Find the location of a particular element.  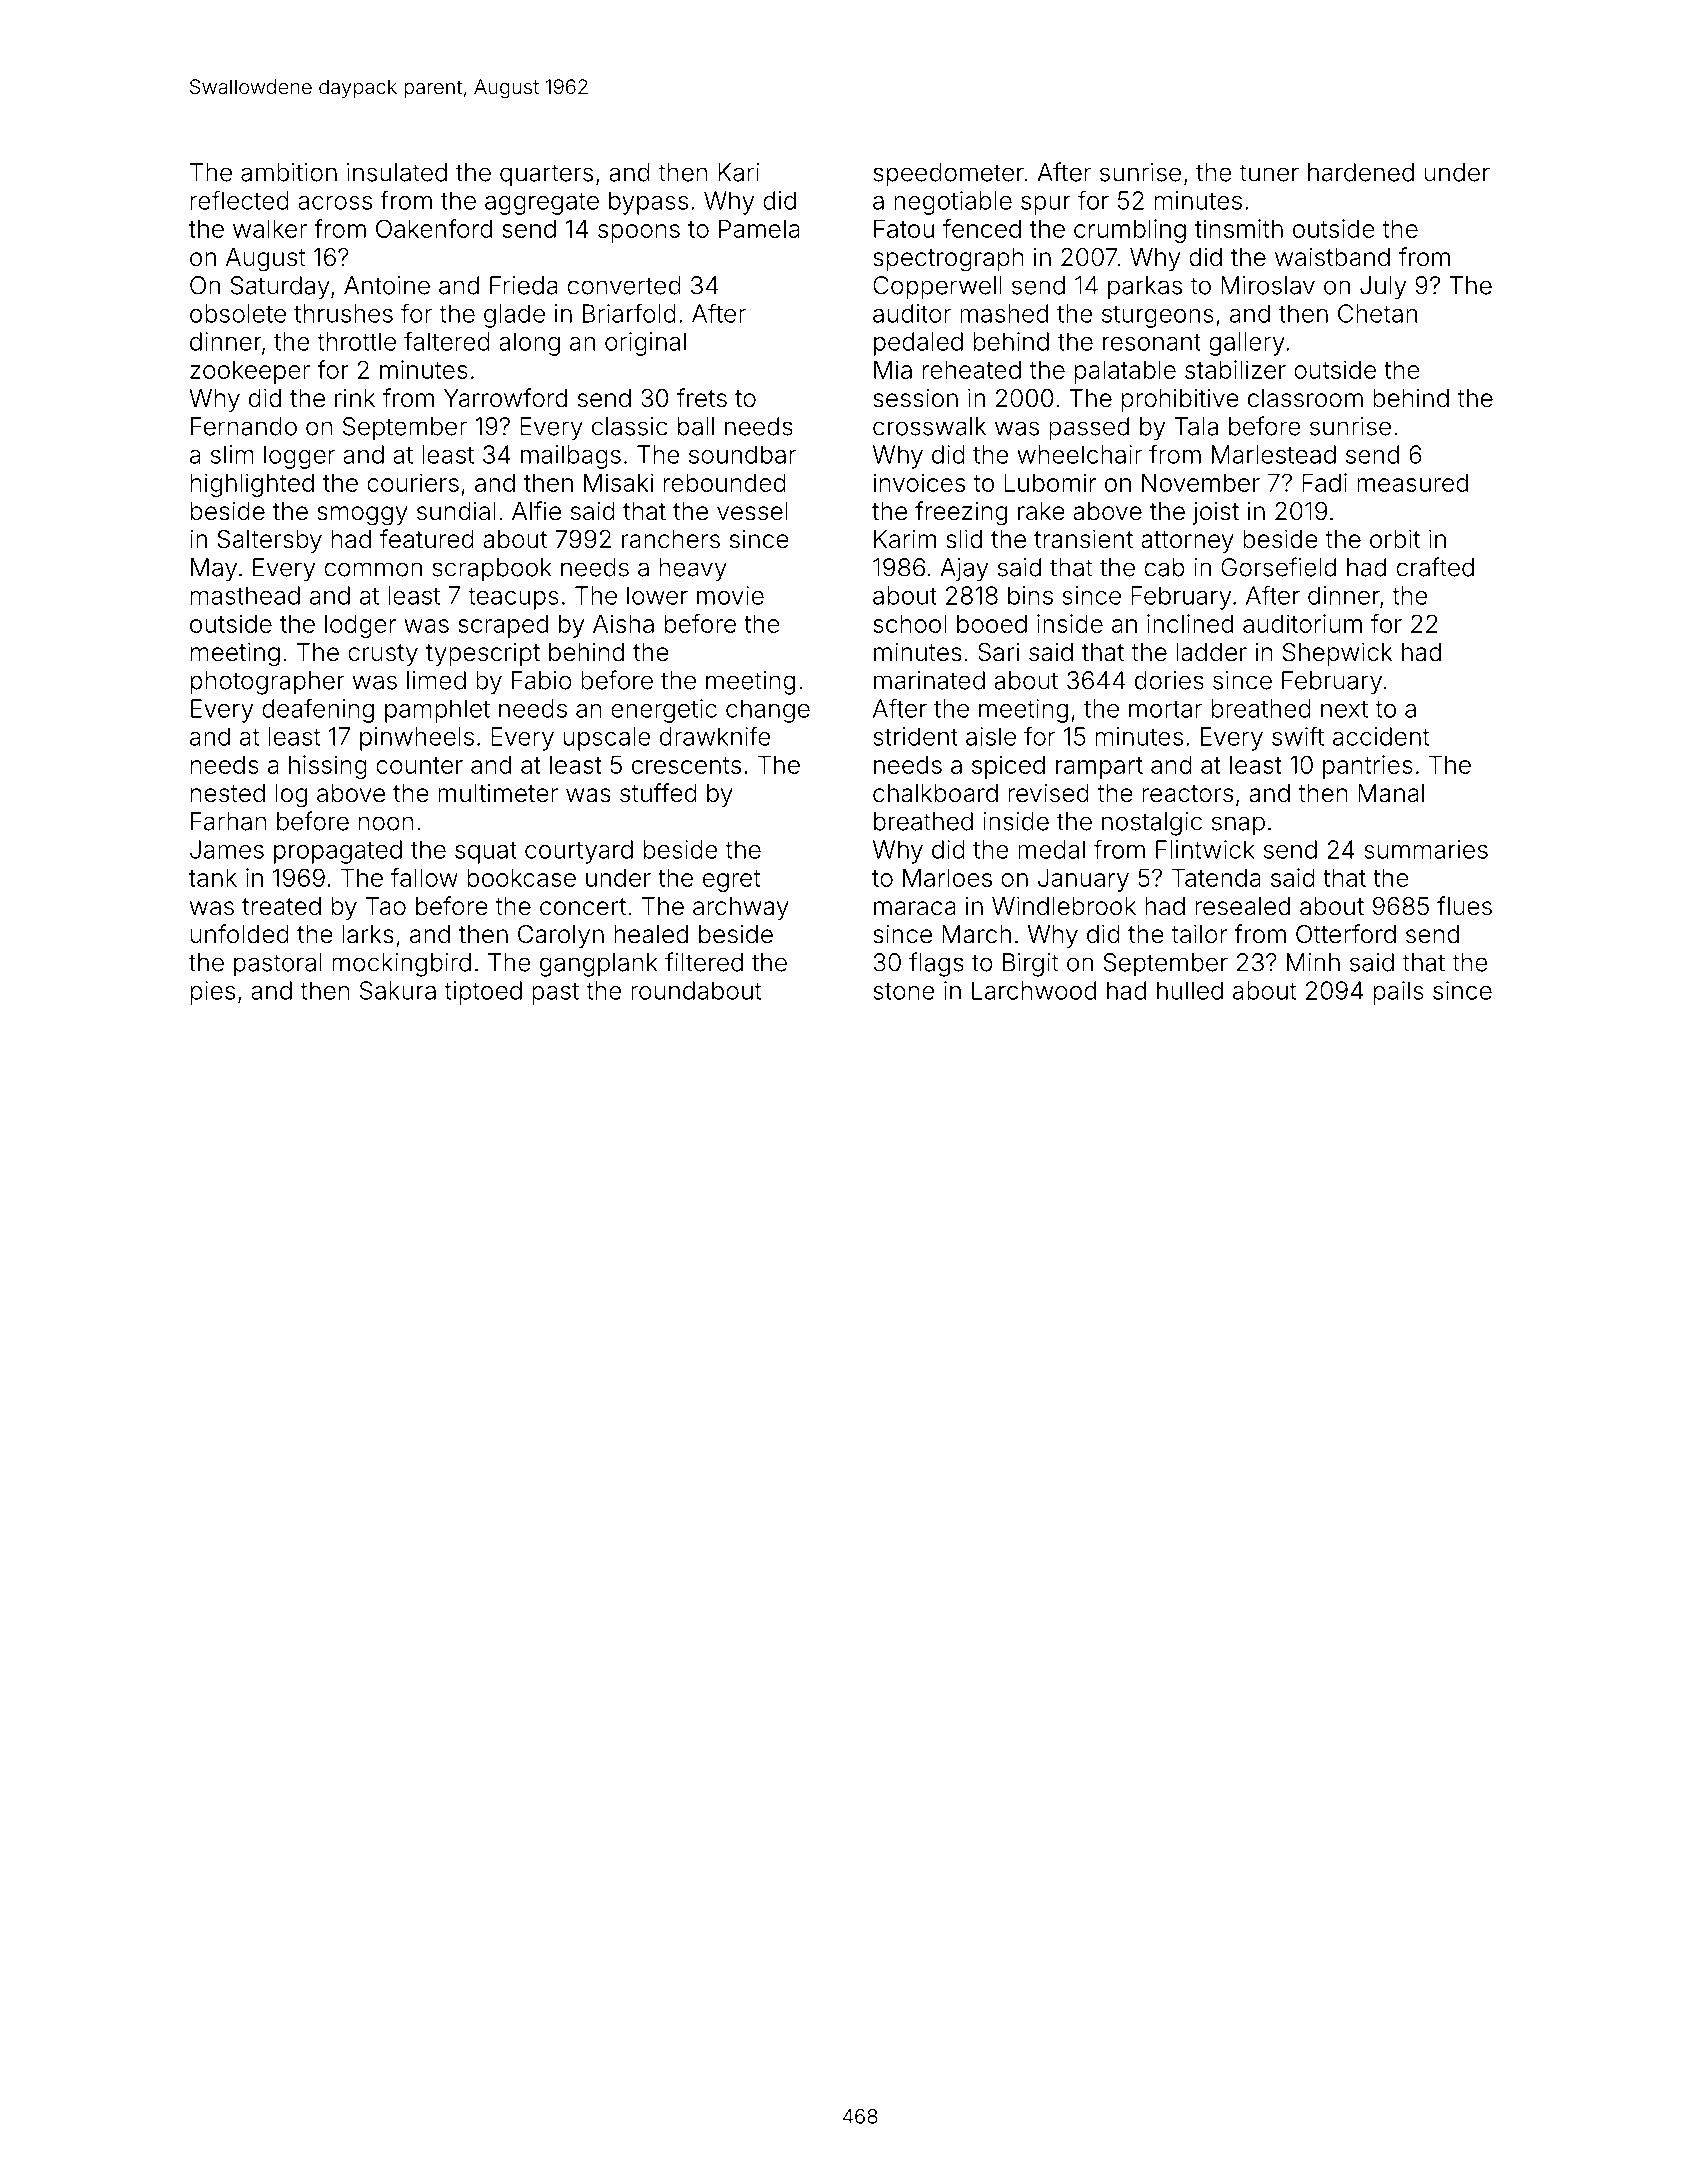

heavy is located at coordinates (693, 570).
